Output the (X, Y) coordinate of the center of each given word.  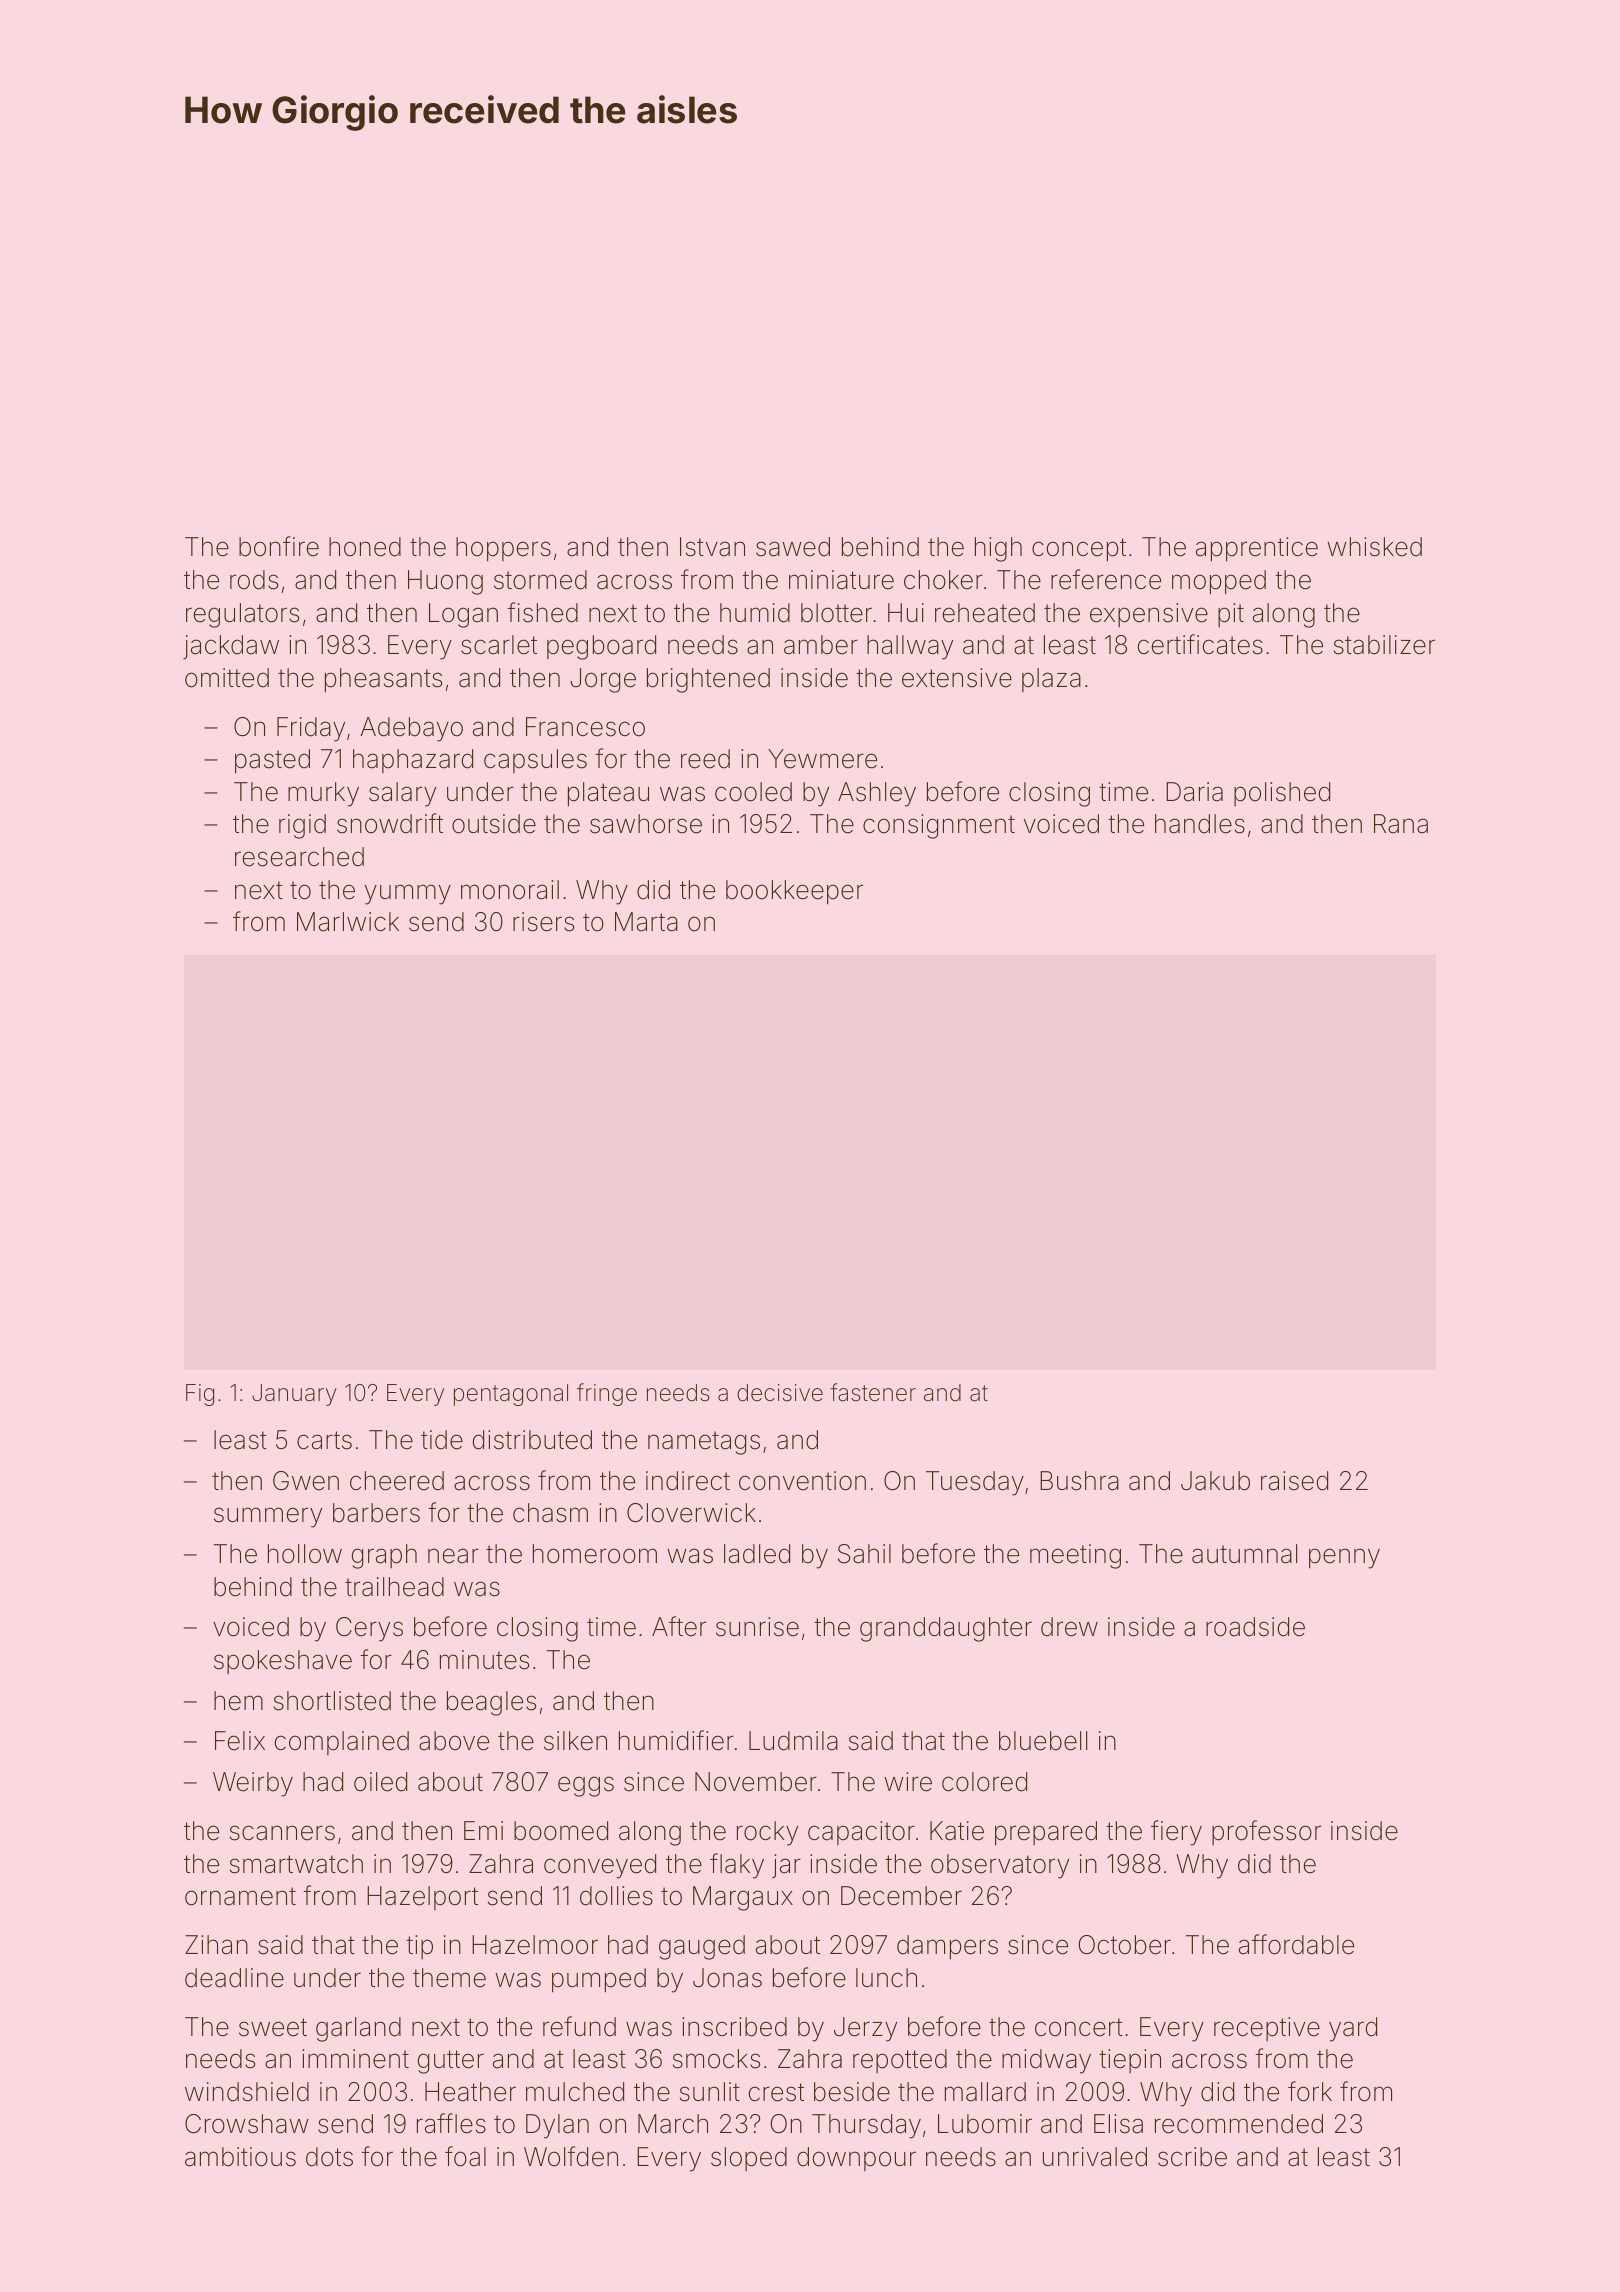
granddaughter (946, 1629)
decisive (780, 1393)
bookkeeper (794, 892)
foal (465, 2156)
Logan (463, 615)
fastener (873, 1392)
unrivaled (1095, 2157)
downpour (856, 2159)
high (998, 549)
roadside (1255, 1627)
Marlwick (348, 922)
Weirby (253, 1784)
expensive (1149, 615)
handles (1200, 824)
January (294, 1395)
